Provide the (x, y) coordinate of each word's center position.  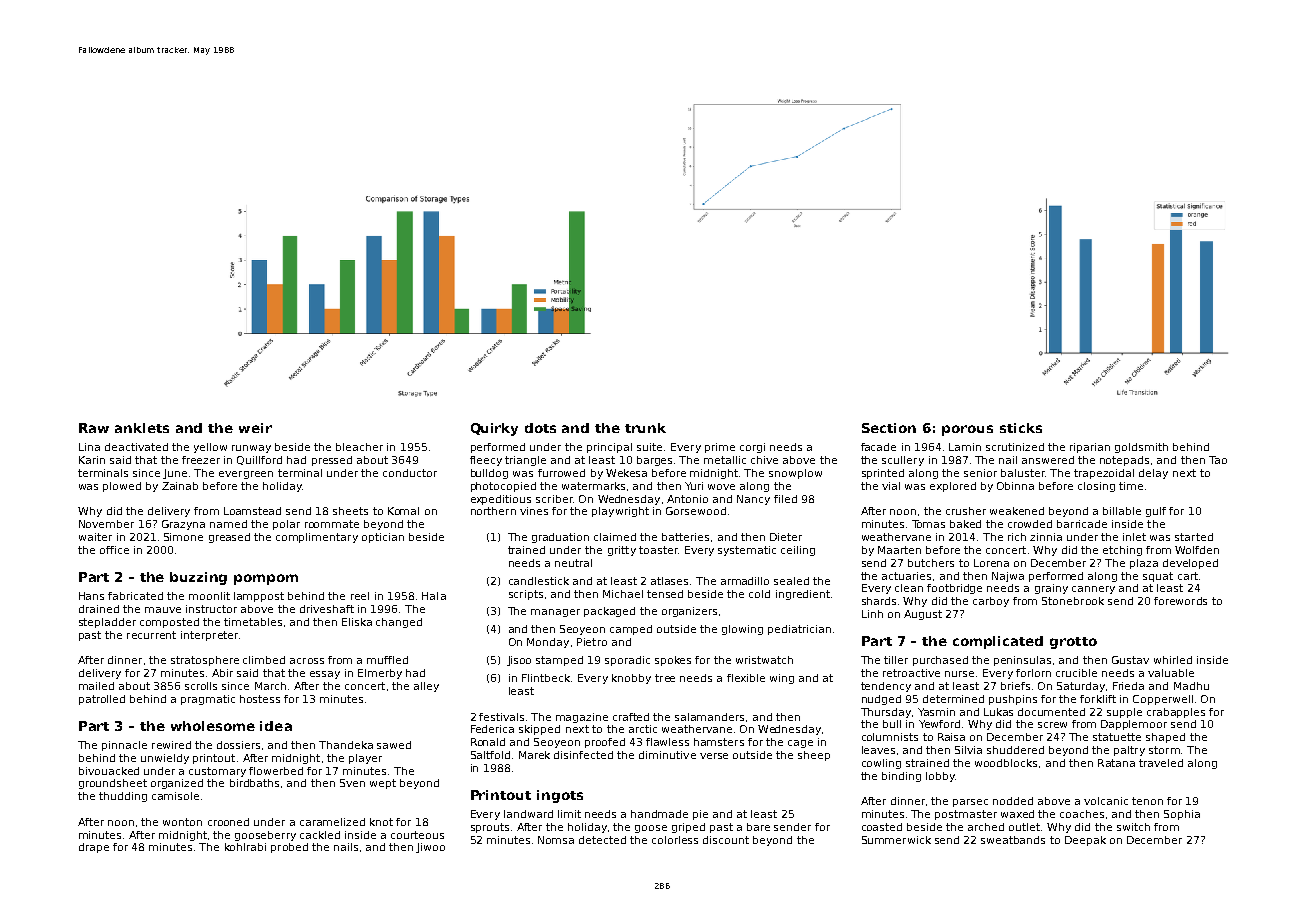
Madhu (1191, 686)
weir (255, 428)
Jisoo (519, 661)
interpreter (209, 636)
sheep (814, 756)
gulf (1156, 512)
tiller (896, 660)
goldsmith (1141, 448)
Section (889, 428)
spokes (673, 661)
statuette (1117, 737)
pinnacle (124, 746)
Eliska (357, 622)
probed (289, 848)
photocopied (503, 487)
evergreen (246, 475)
